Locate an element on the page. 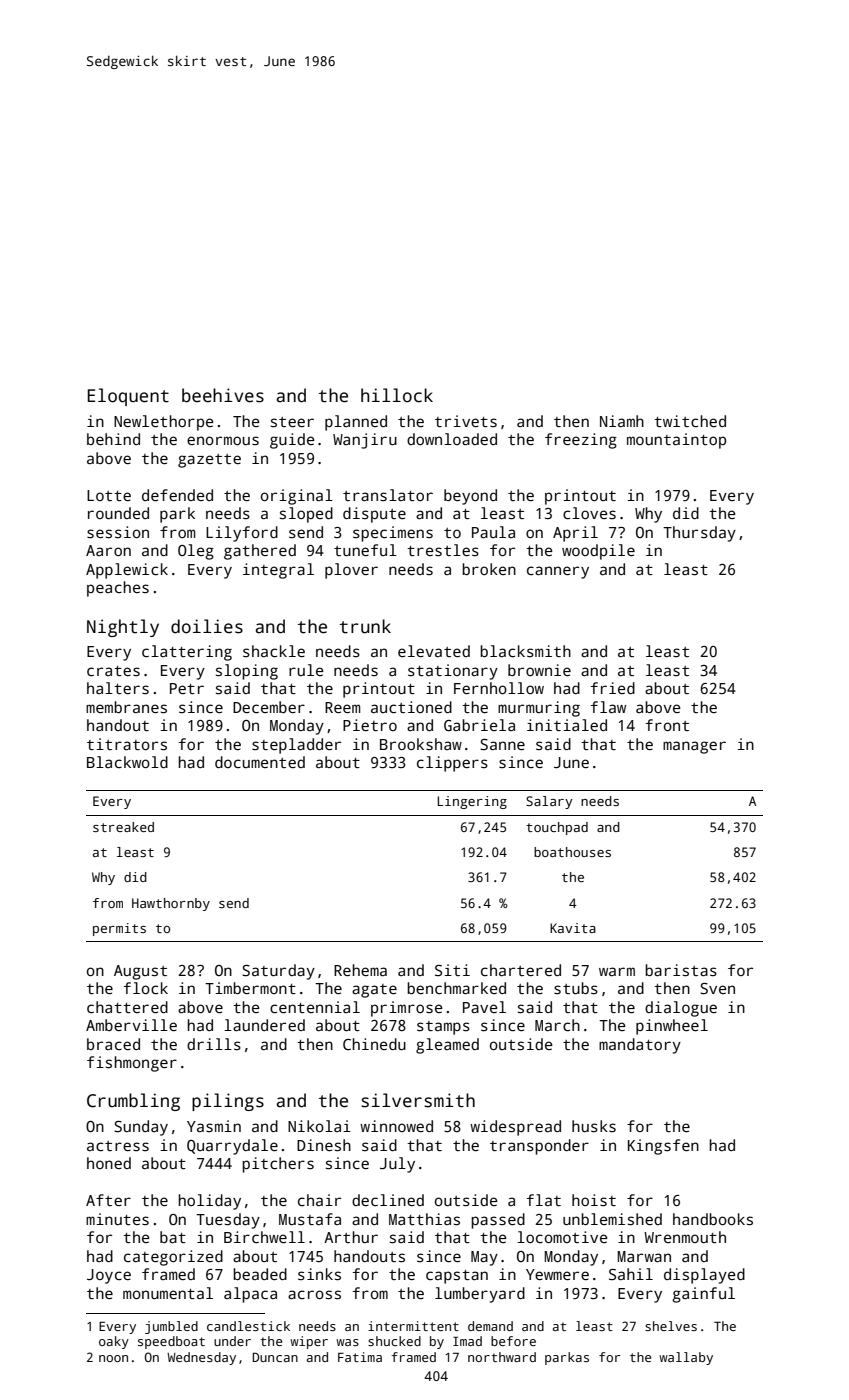 This page has width=849, height=1400. Niamh is located at coordinates (622, 421).
